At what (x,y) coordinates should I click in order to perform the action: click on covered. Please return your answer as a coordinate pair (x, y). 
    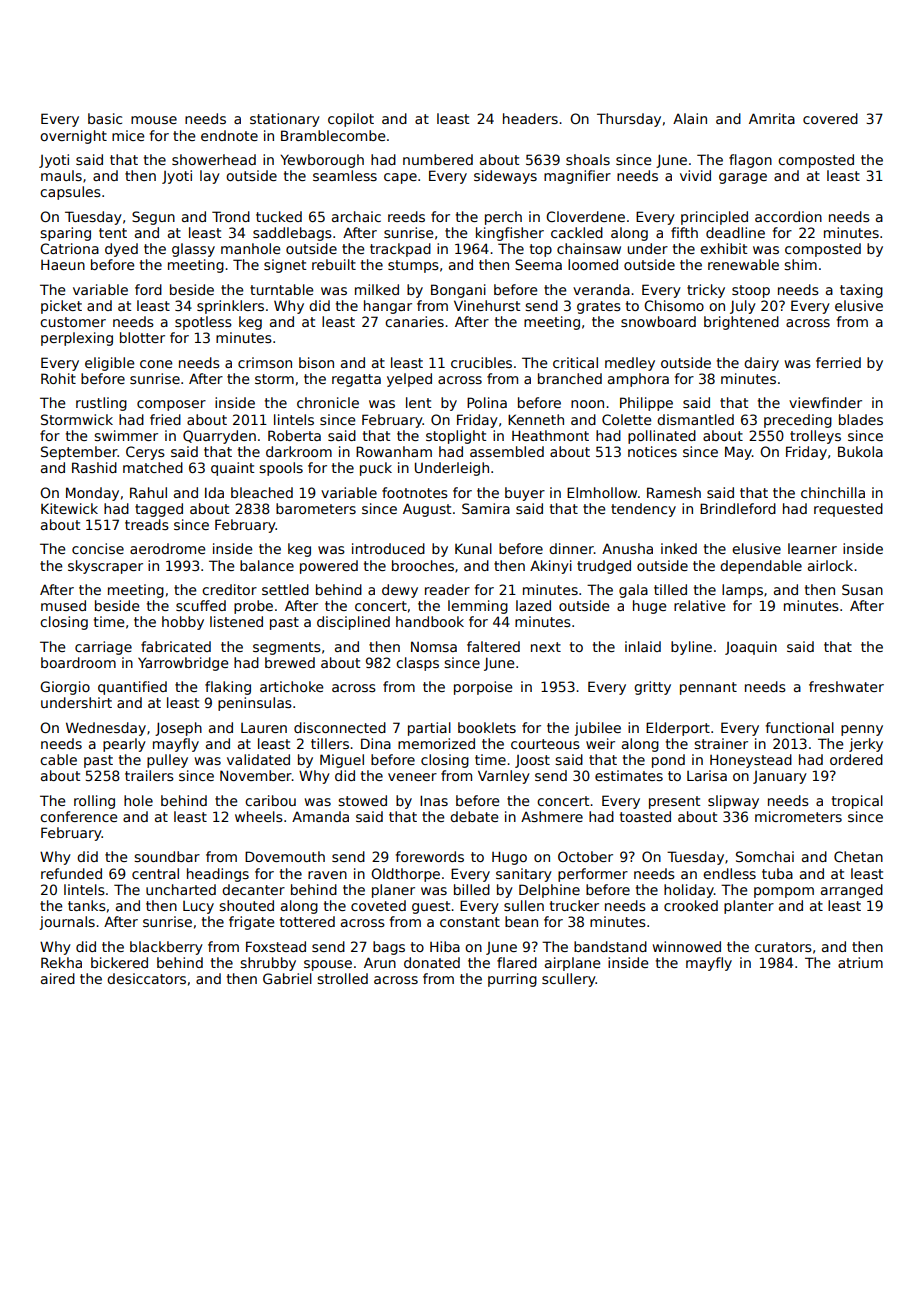
    Looking at the image, I should click on (830, 118).
